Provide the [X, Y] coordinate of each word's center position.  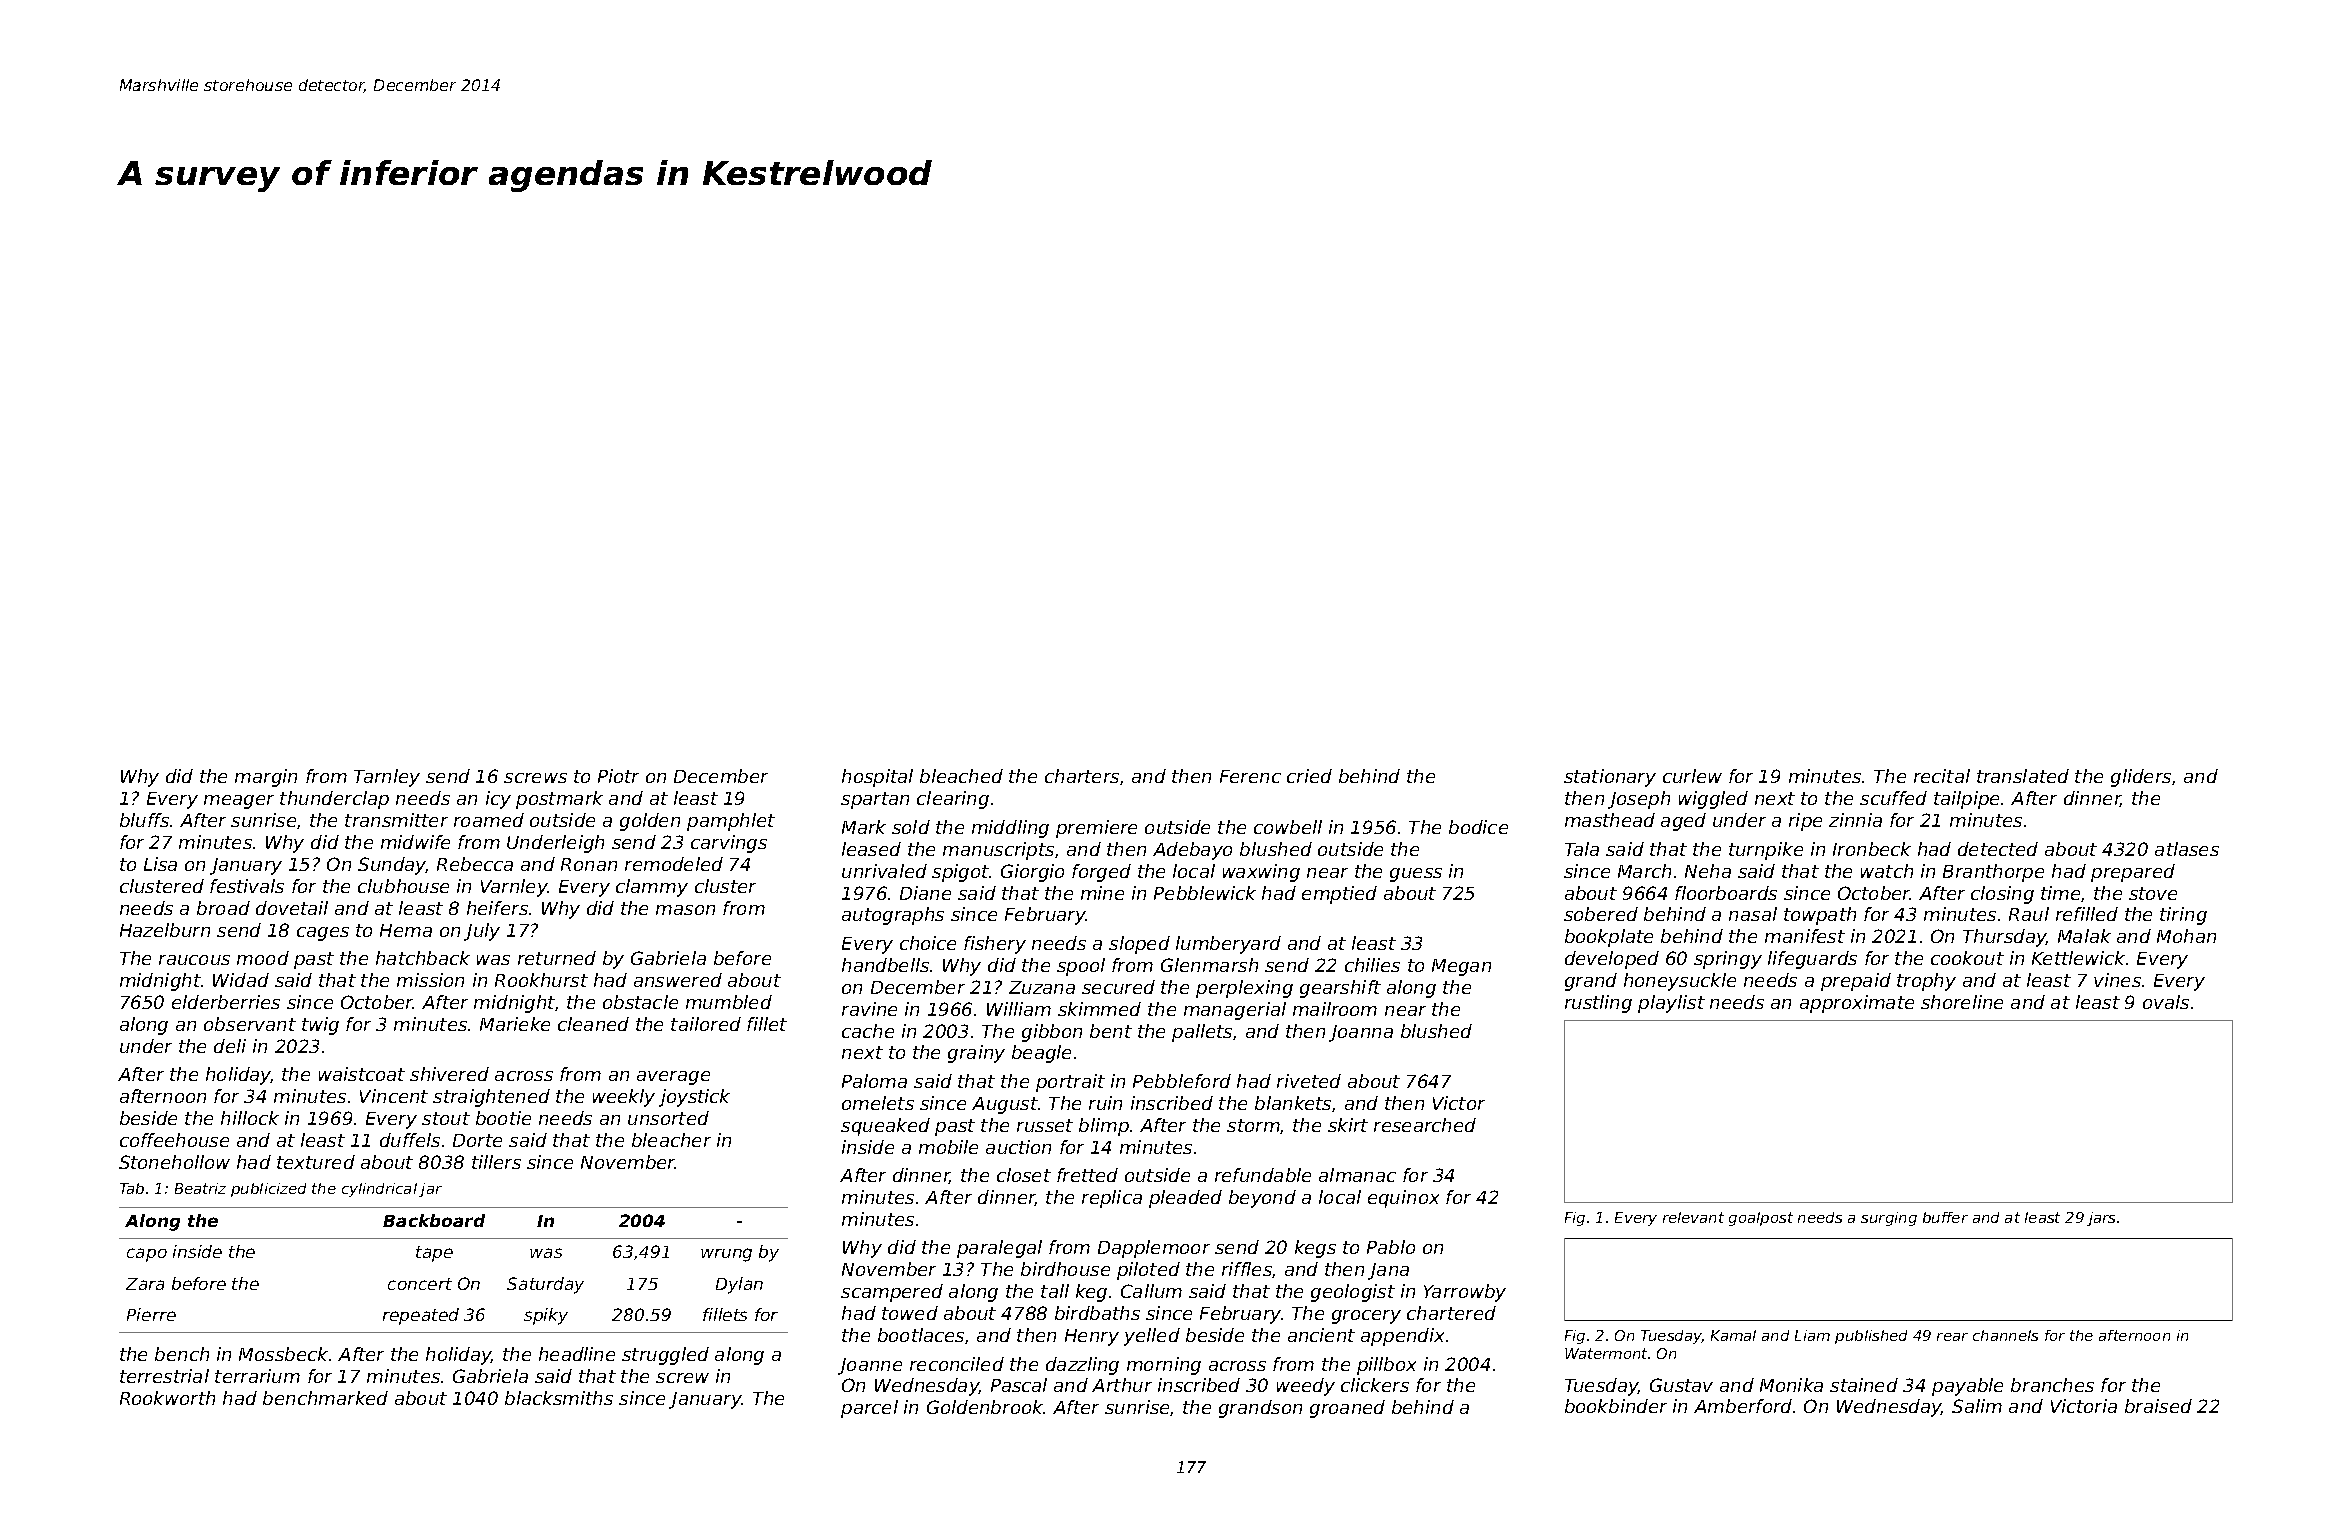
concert [420, 1284]
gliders [2141, 778]
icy [498, 800]
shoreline [1962, 1002]
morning [1164, 1366]
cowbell [1288, 827]
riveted [1309, 1081]
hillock [250, 1118]
